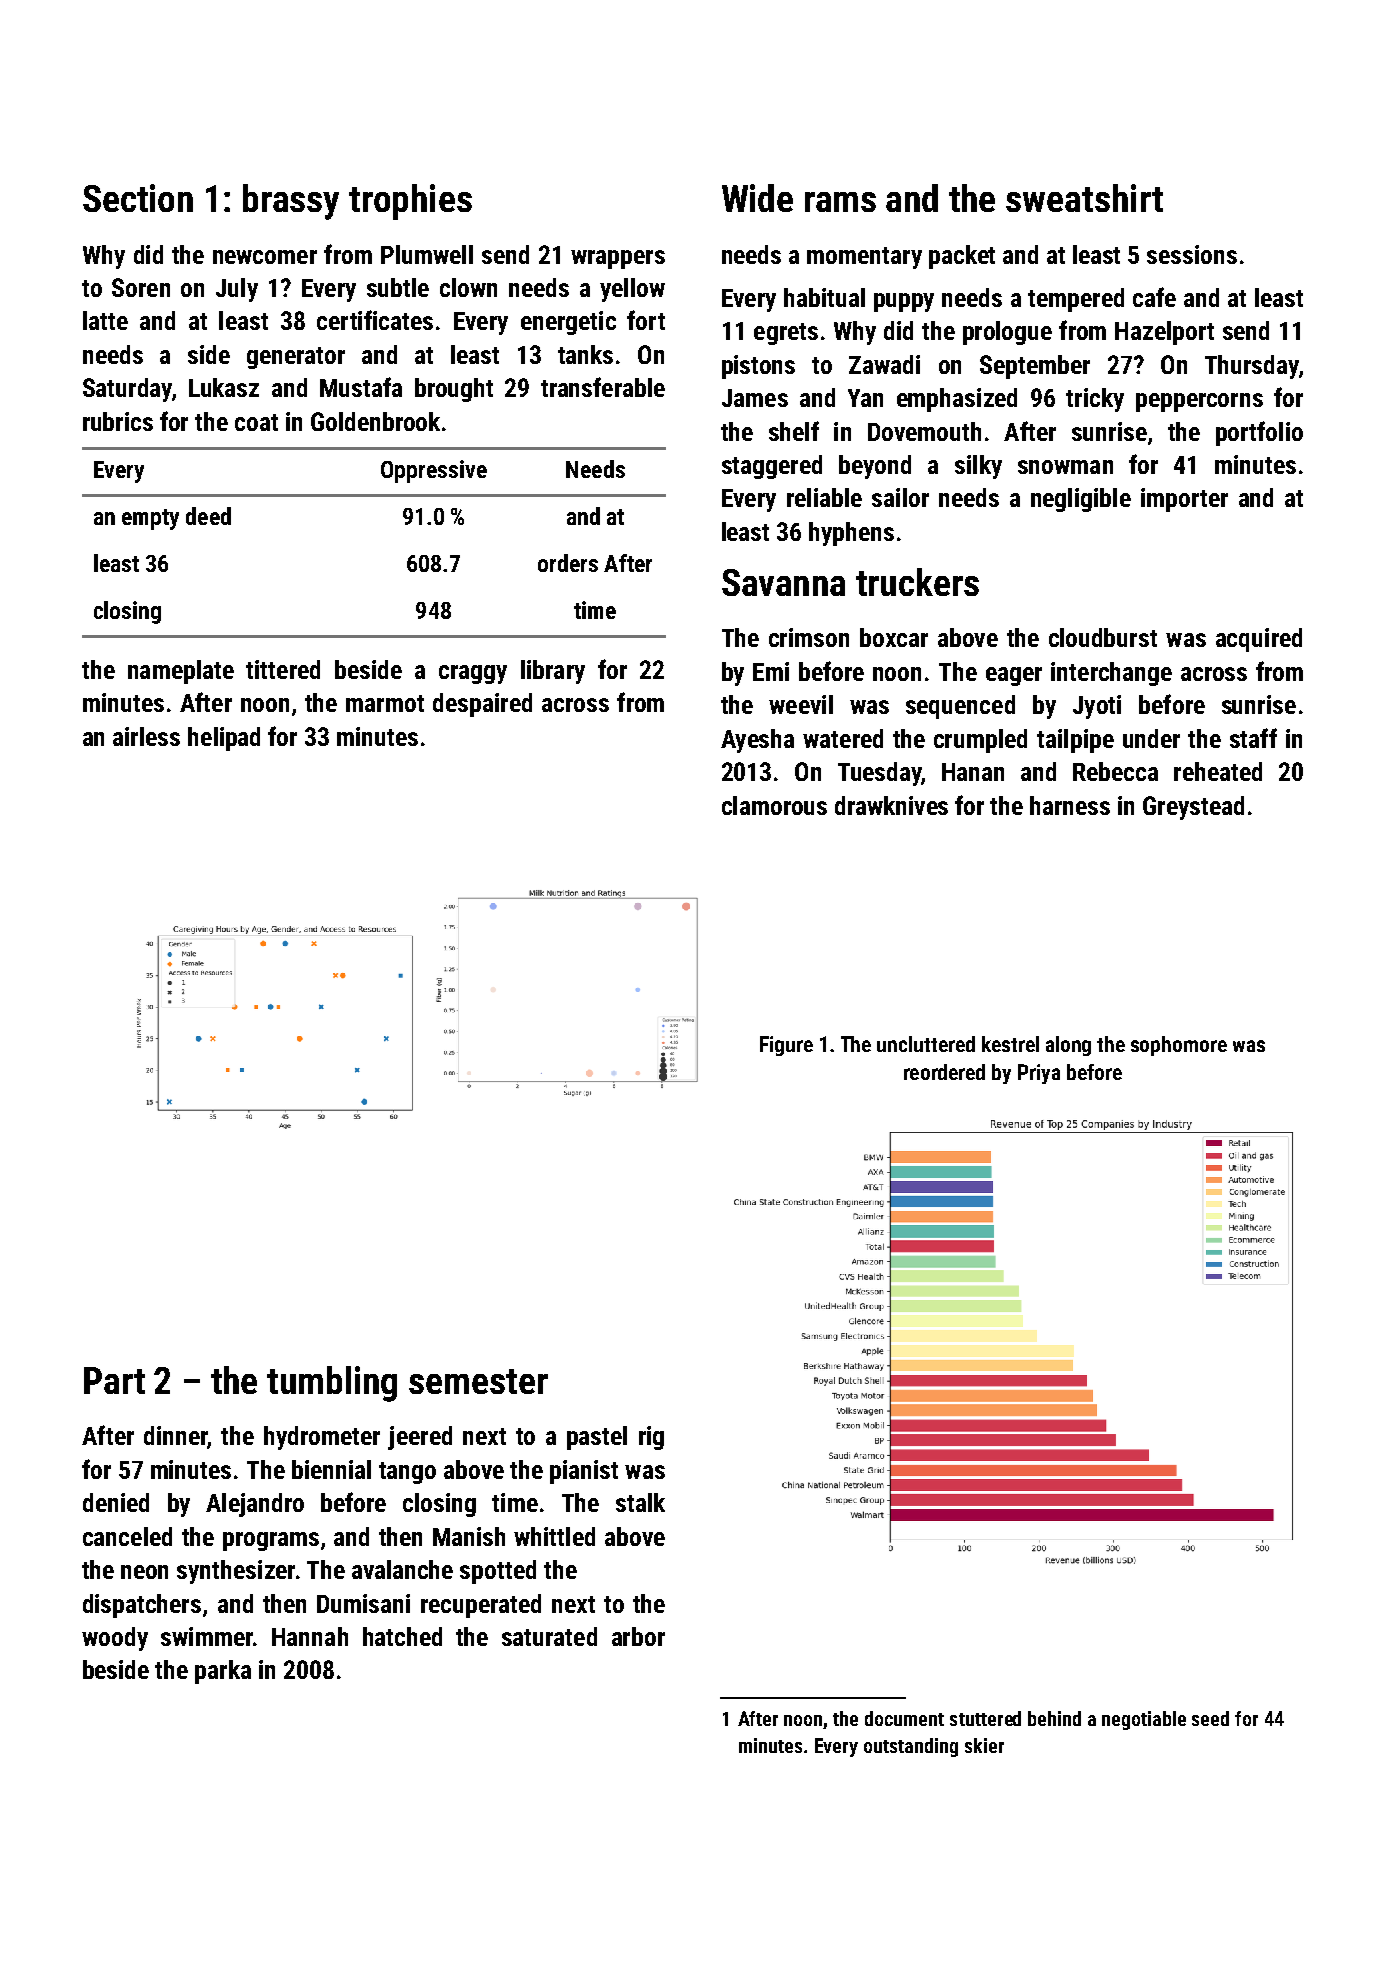 This image has height=1969, width=1386. Describe the element at coordinates (1068, 1046) in the image. I see `along` at that location.
